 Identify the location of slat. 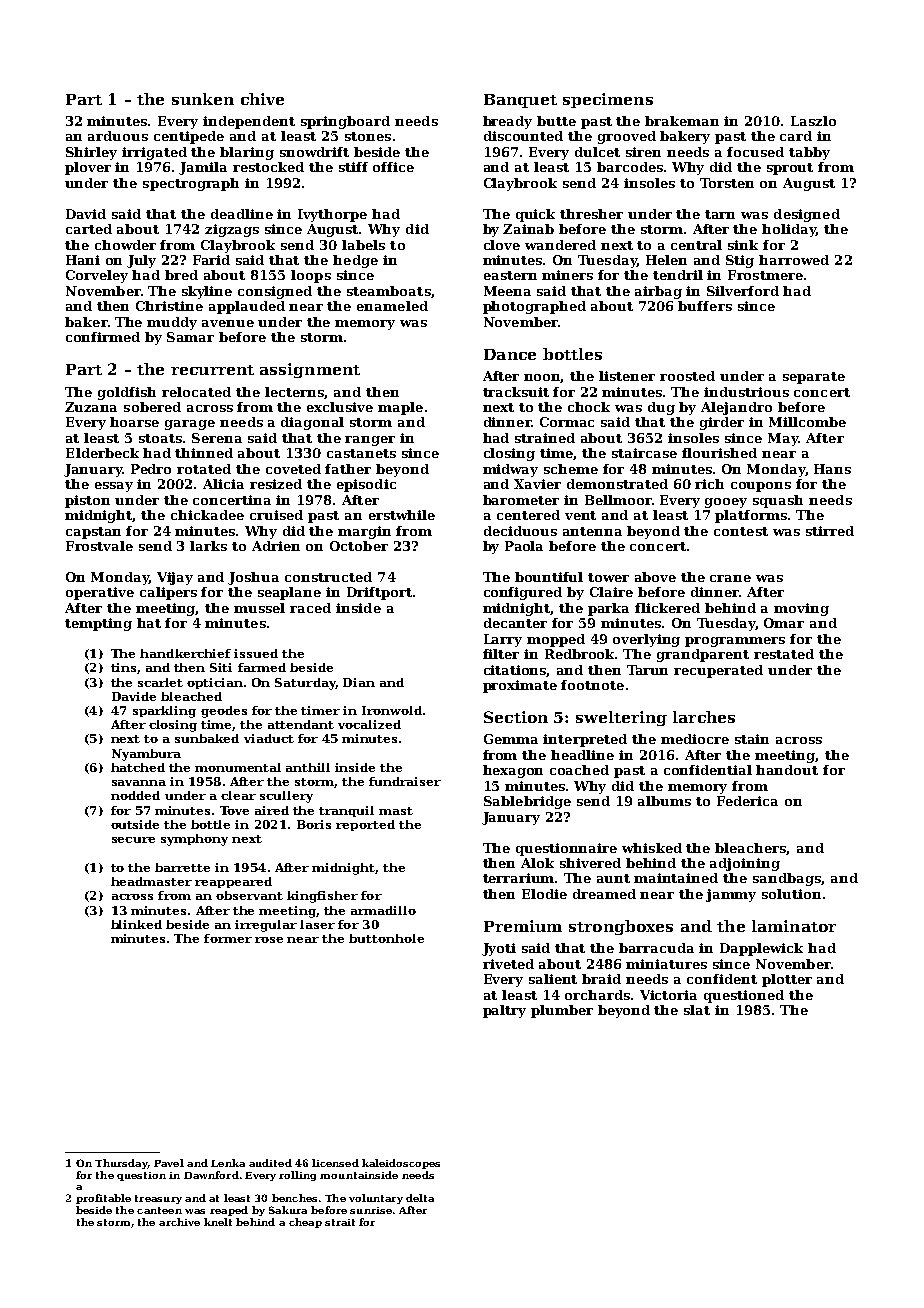
(697, 1010).
